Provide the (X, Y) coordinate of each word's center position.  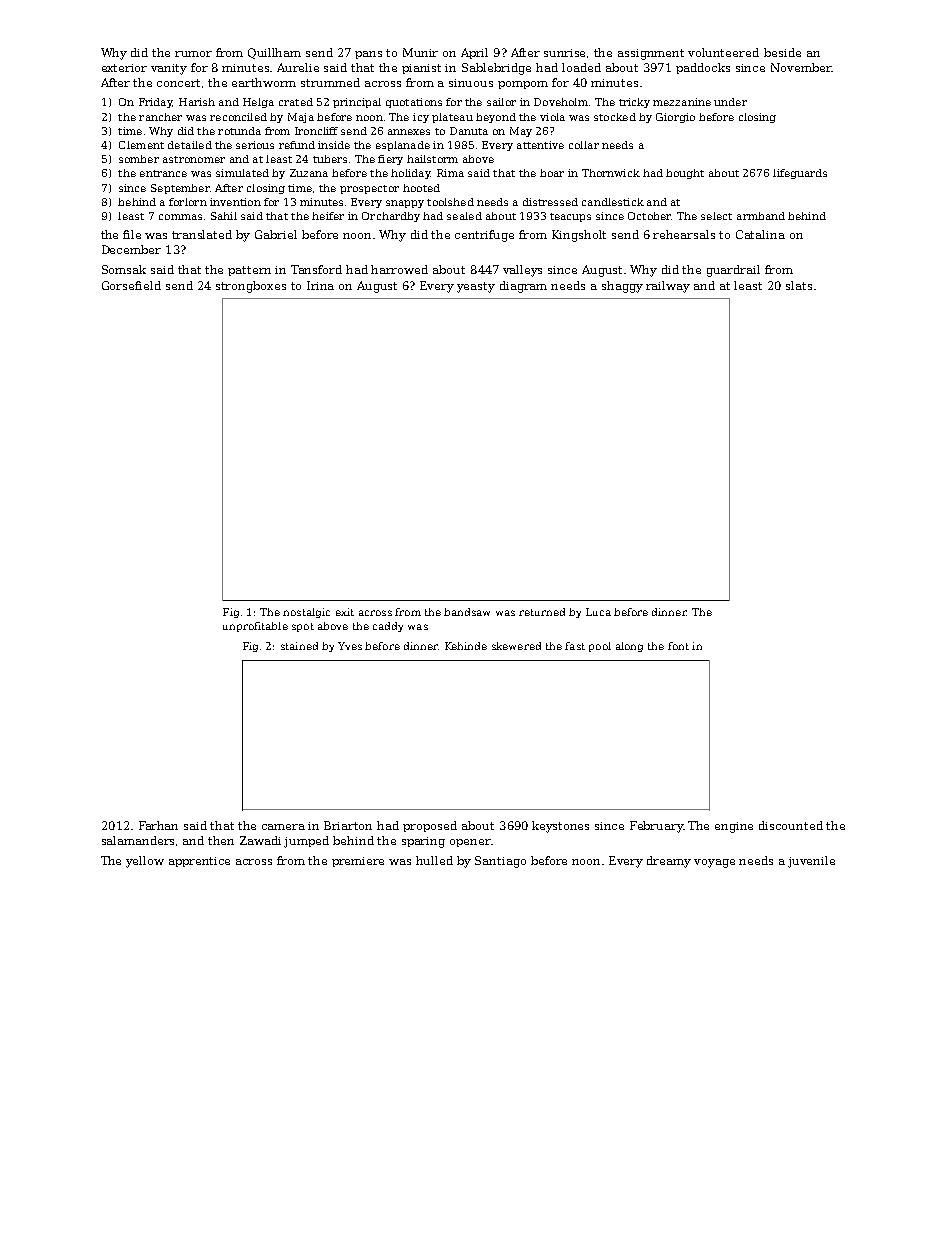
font (678, 646)
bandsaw (467, 612)
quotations (414, 103)
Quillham (274, 53)
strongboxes (251, 287)
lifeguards (800, 174)
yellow (145, 862)
